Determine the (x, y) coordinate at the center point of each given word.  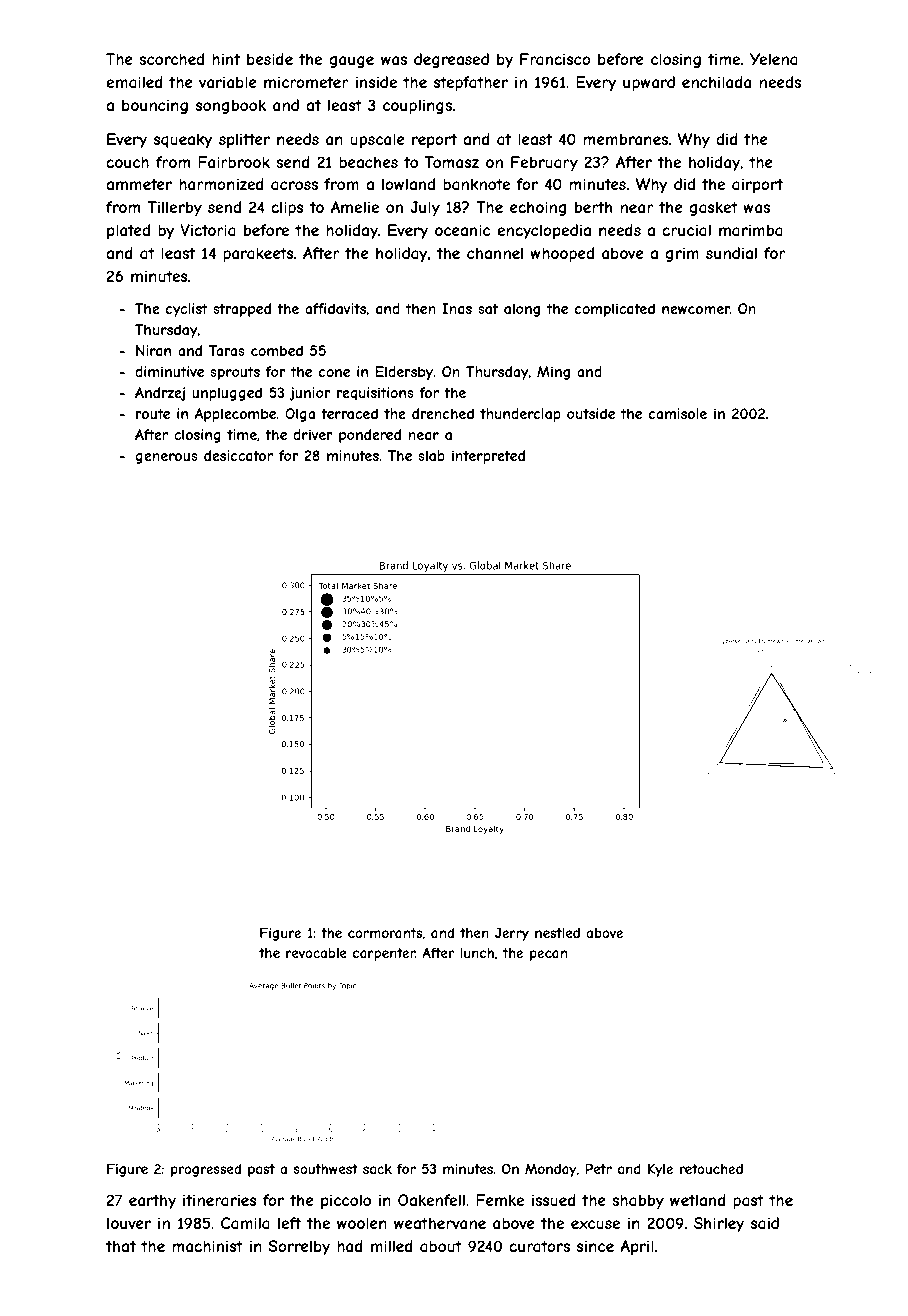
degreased (451, 60)
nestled (557, 933)
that (120, 1246)
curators (539, 1246)
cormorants (385, 933)
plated (128, 231)
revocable (316, 953)
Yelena (774, 59)
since (595, 1246)
